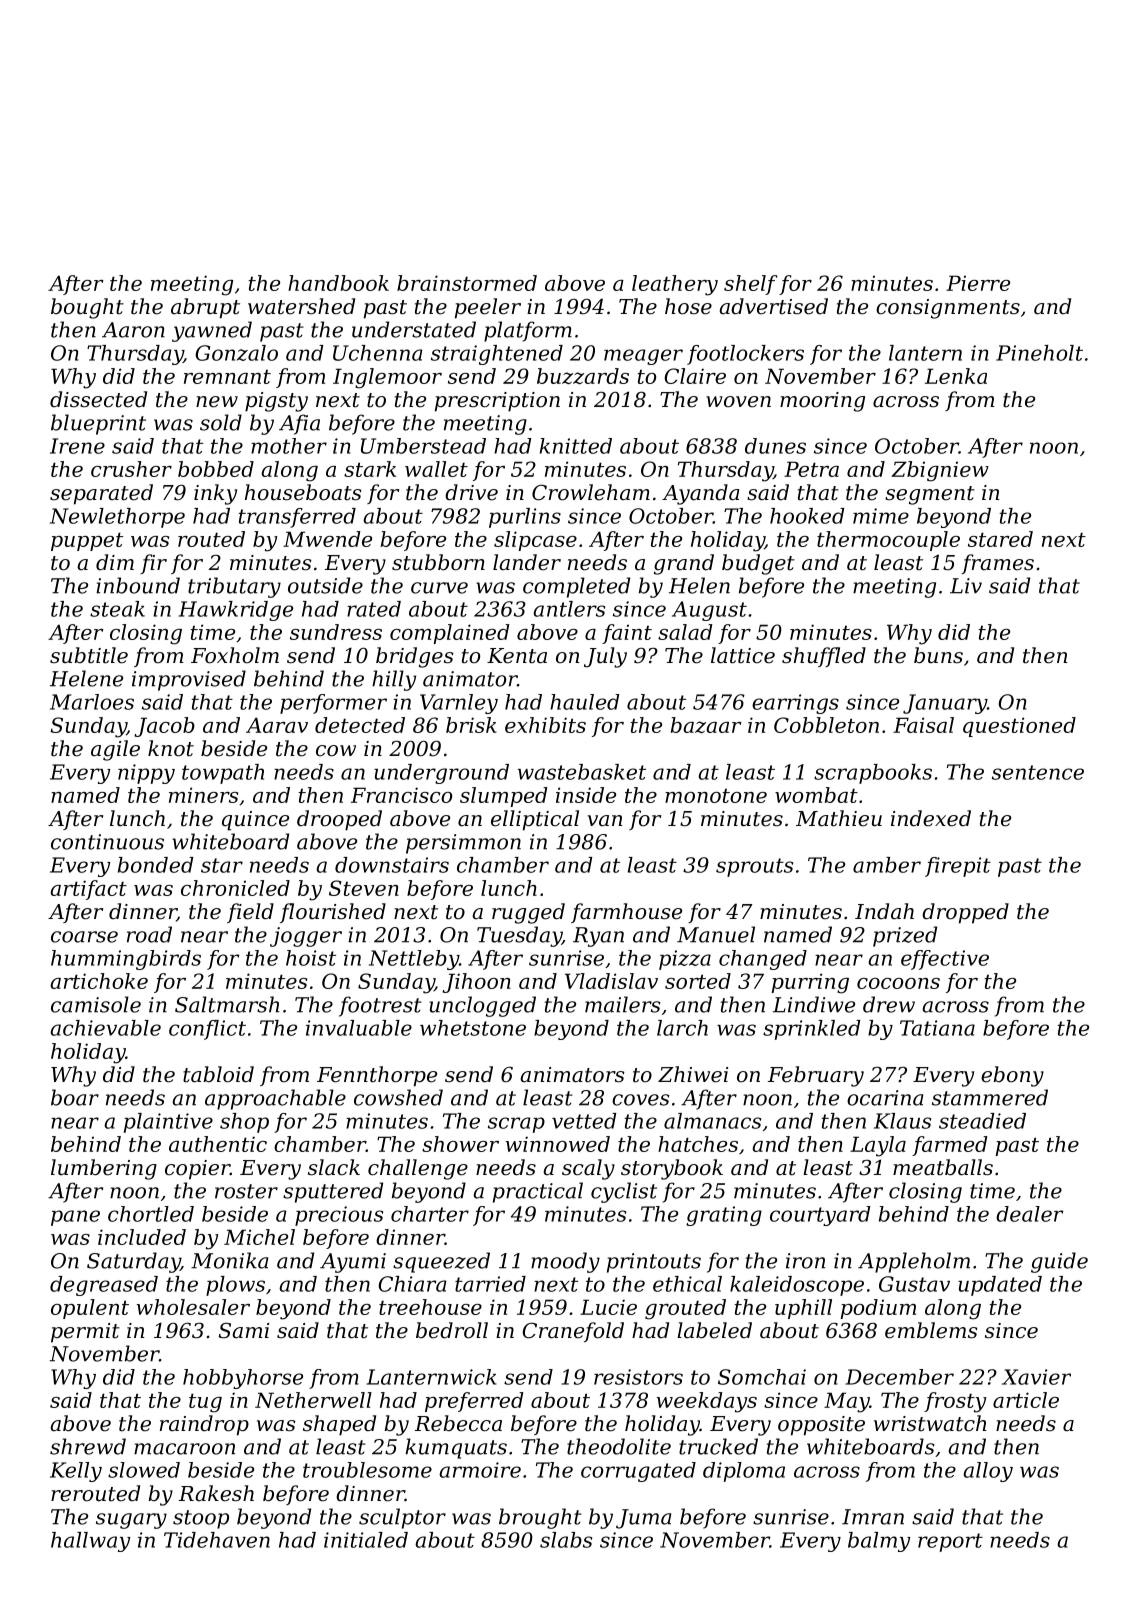  I want to click on Aarav, so click(277, 725).
